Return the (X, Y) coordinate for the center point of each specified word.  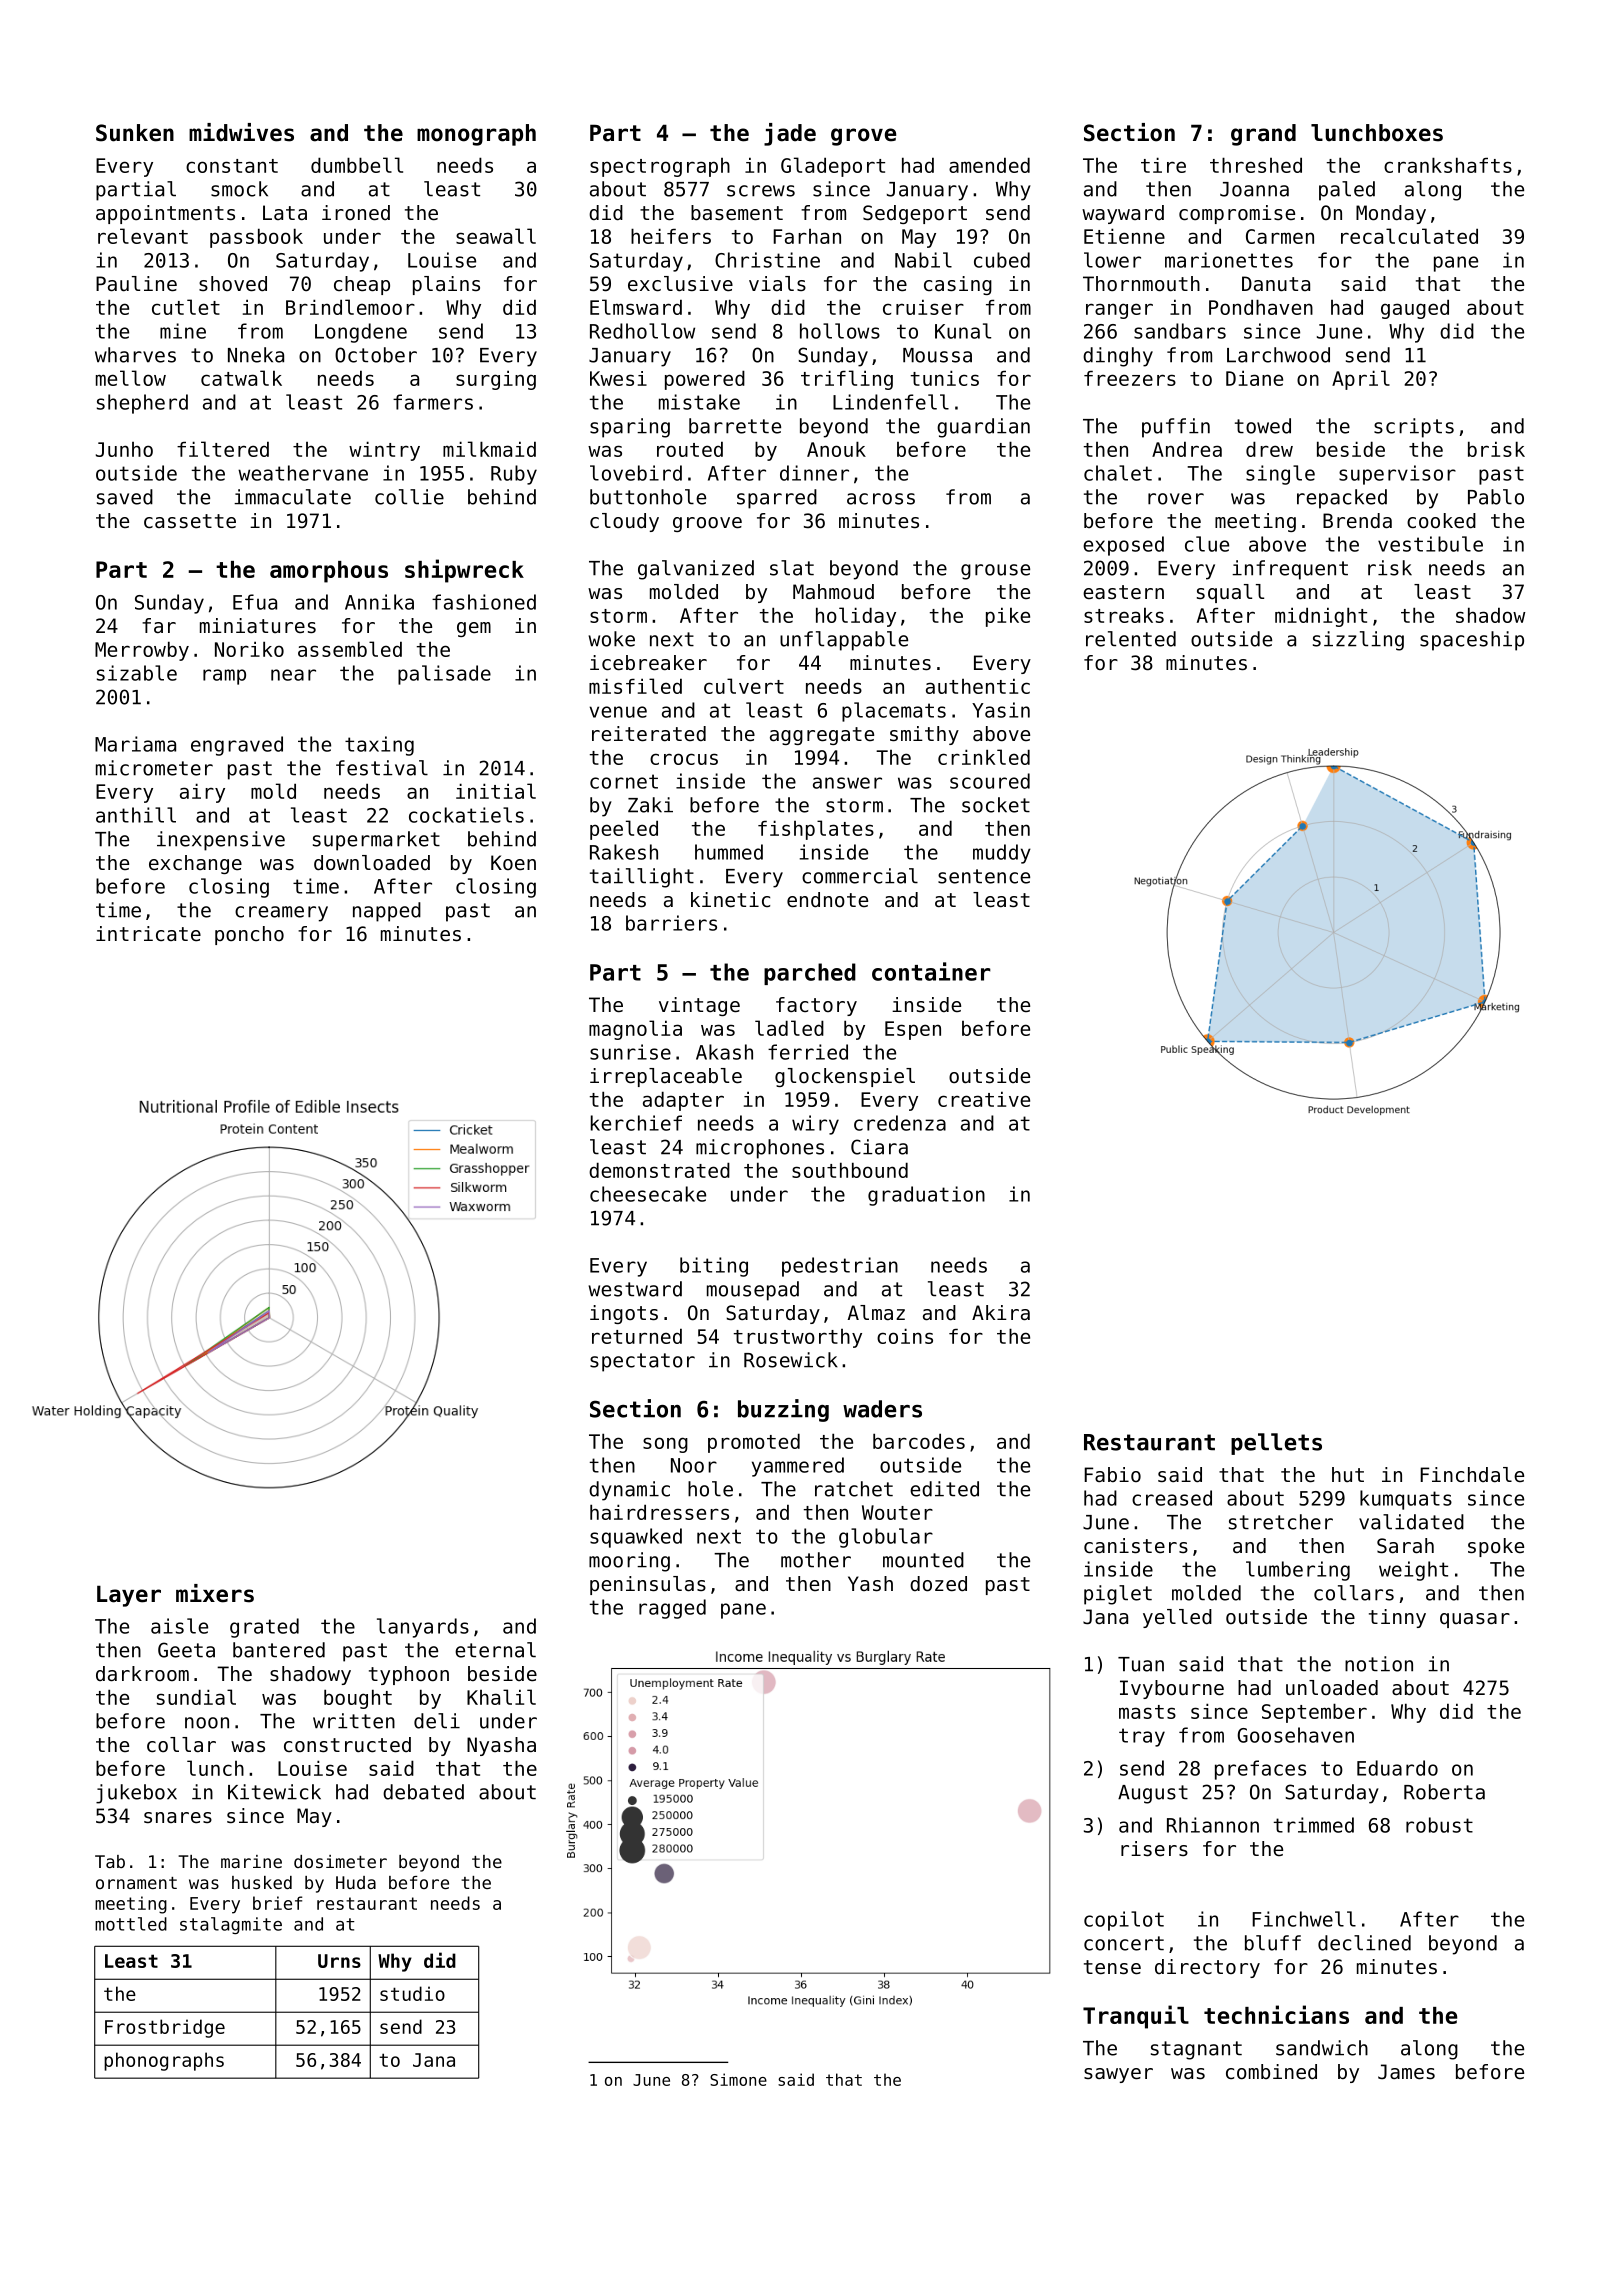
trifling (847, 380)
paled (1347, 191)
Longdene (361, 333)
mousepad (753, 1291)
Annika (379, 602)
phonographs (164, 2061)
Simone (738, 2079)
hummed (729, 852)
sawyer (1118, 2075)
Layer (129, 1596)
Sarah (1405, 1546)
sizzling (1358, 641)
